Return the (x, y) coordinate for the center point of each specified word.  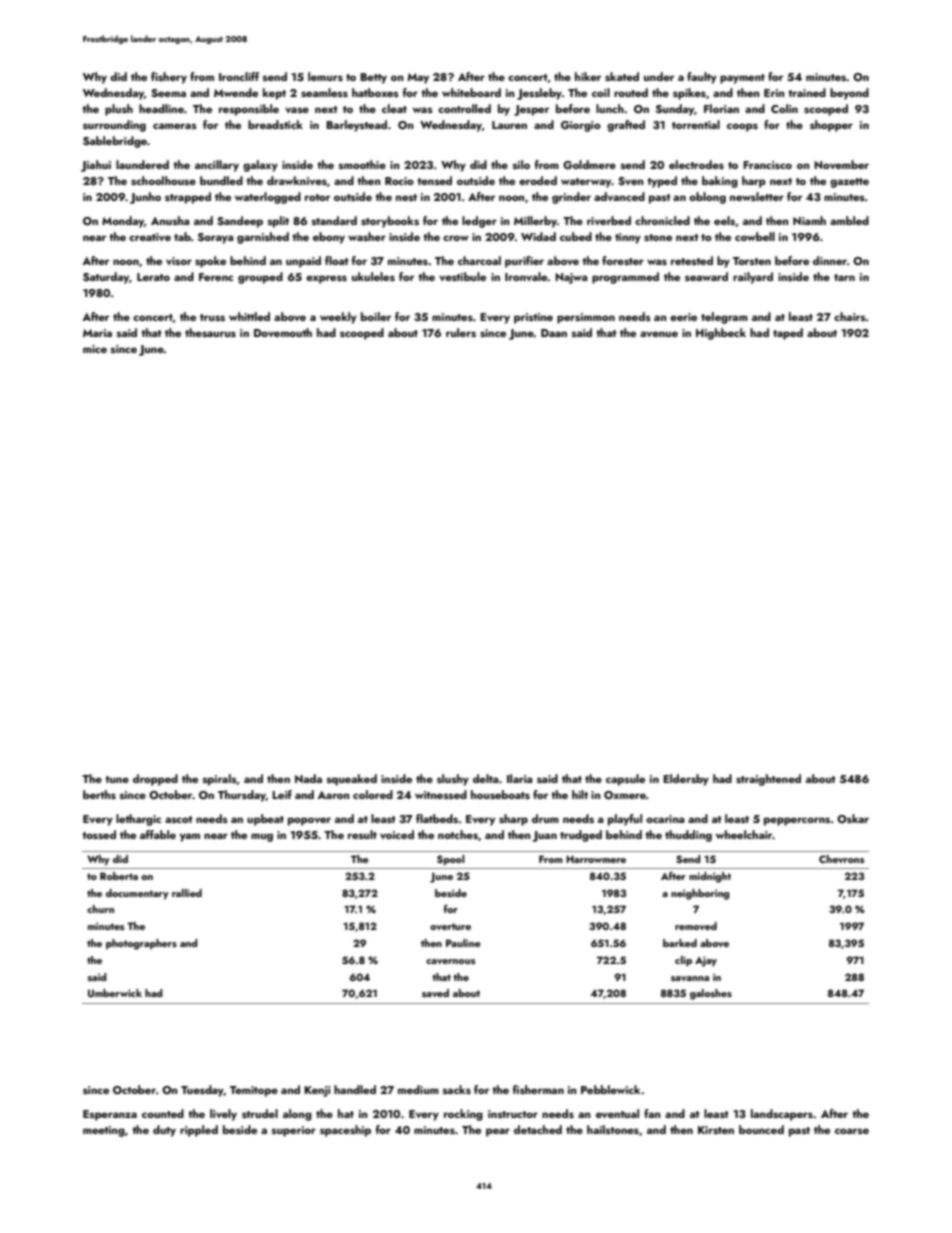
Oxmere (625, 795)
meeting (104, 1131)
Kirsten (716, 1130)
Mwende (236, 92)
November (841, 164)
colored (373, 794)
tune (117, 779)
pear (498, 1132)
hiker (588, 76)
